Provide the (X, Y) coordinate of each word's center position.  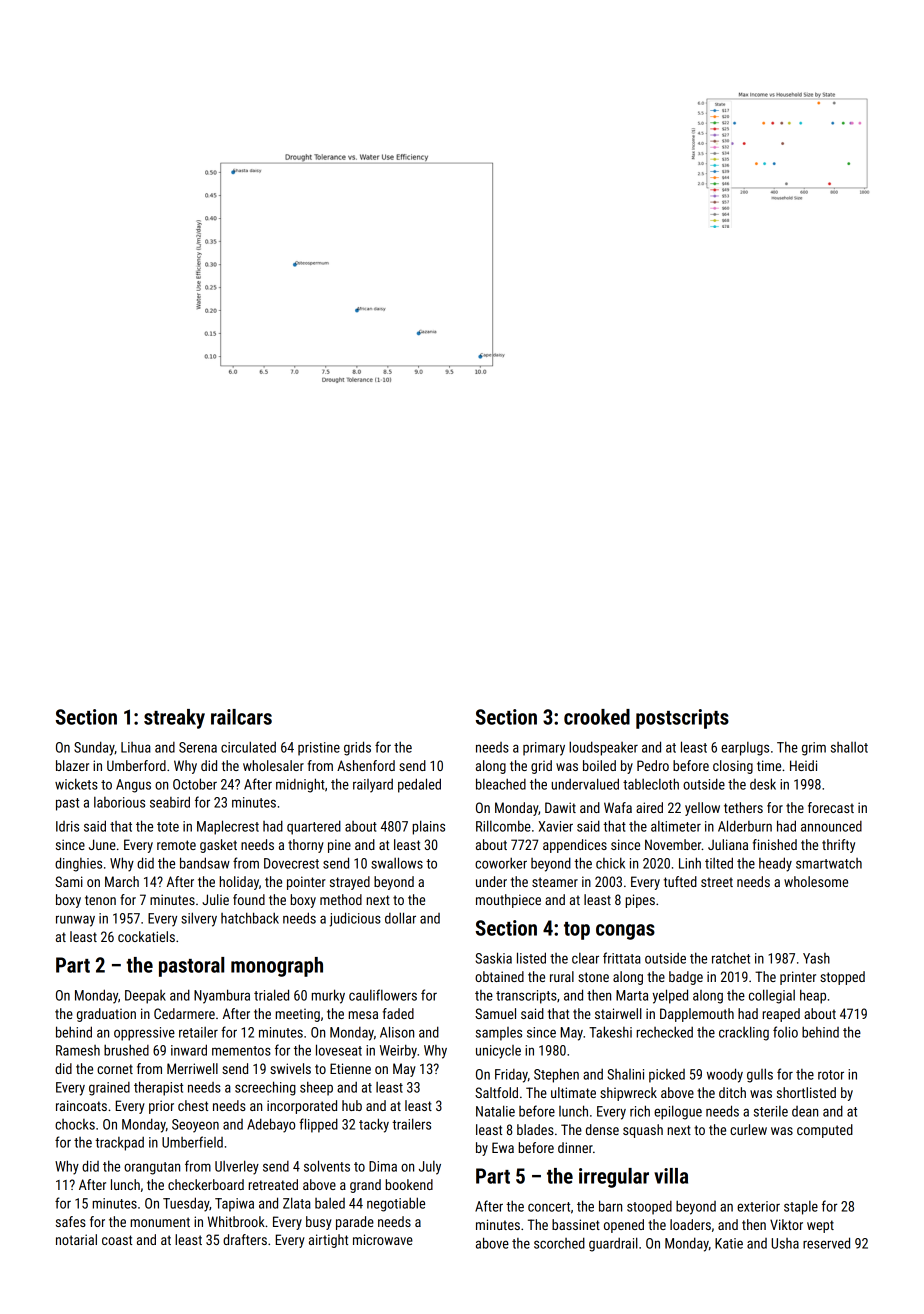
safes (71, 1221)
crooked (597, 717)
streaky (174, 719)
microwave (383, 1239)
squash (643, 1131)
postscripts (682, 719)
